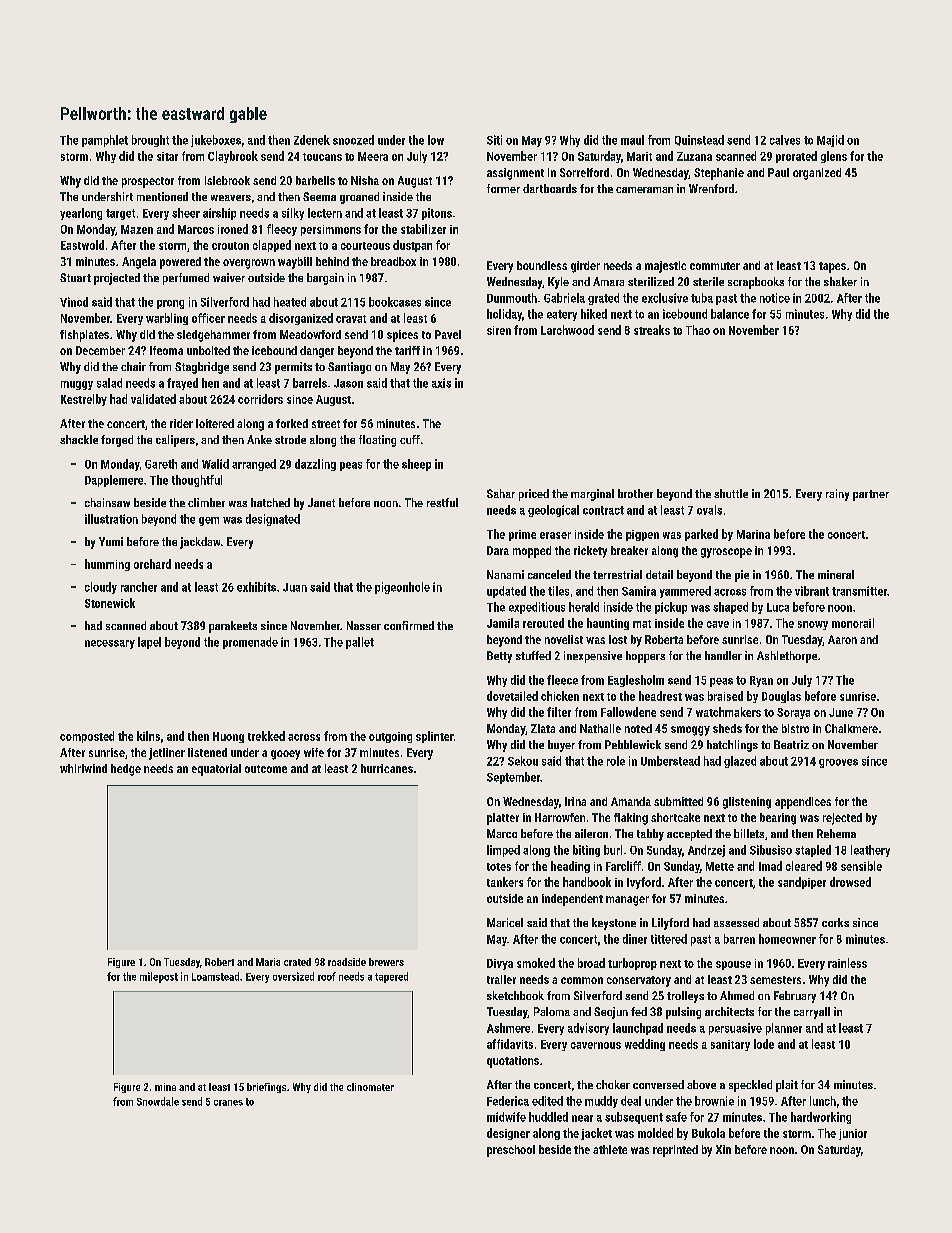 The width and height of the page is (952, 1233). Describe the element at coordinates (785, 140) in the page. I see `calves` at that location.
